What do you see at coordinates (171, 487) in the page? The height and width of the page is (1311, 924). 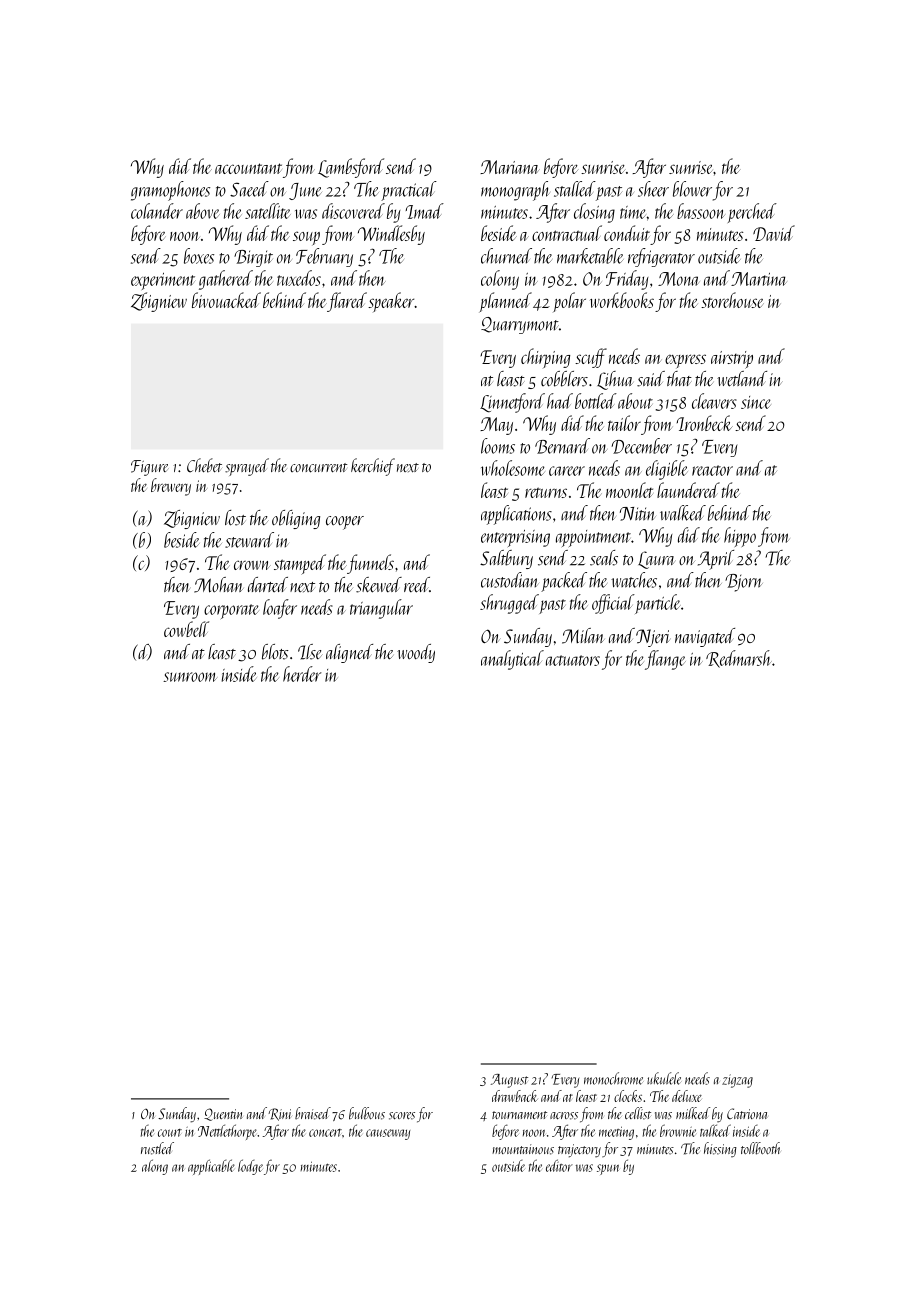 I see `brewery` at bounding box center [171, 487].
